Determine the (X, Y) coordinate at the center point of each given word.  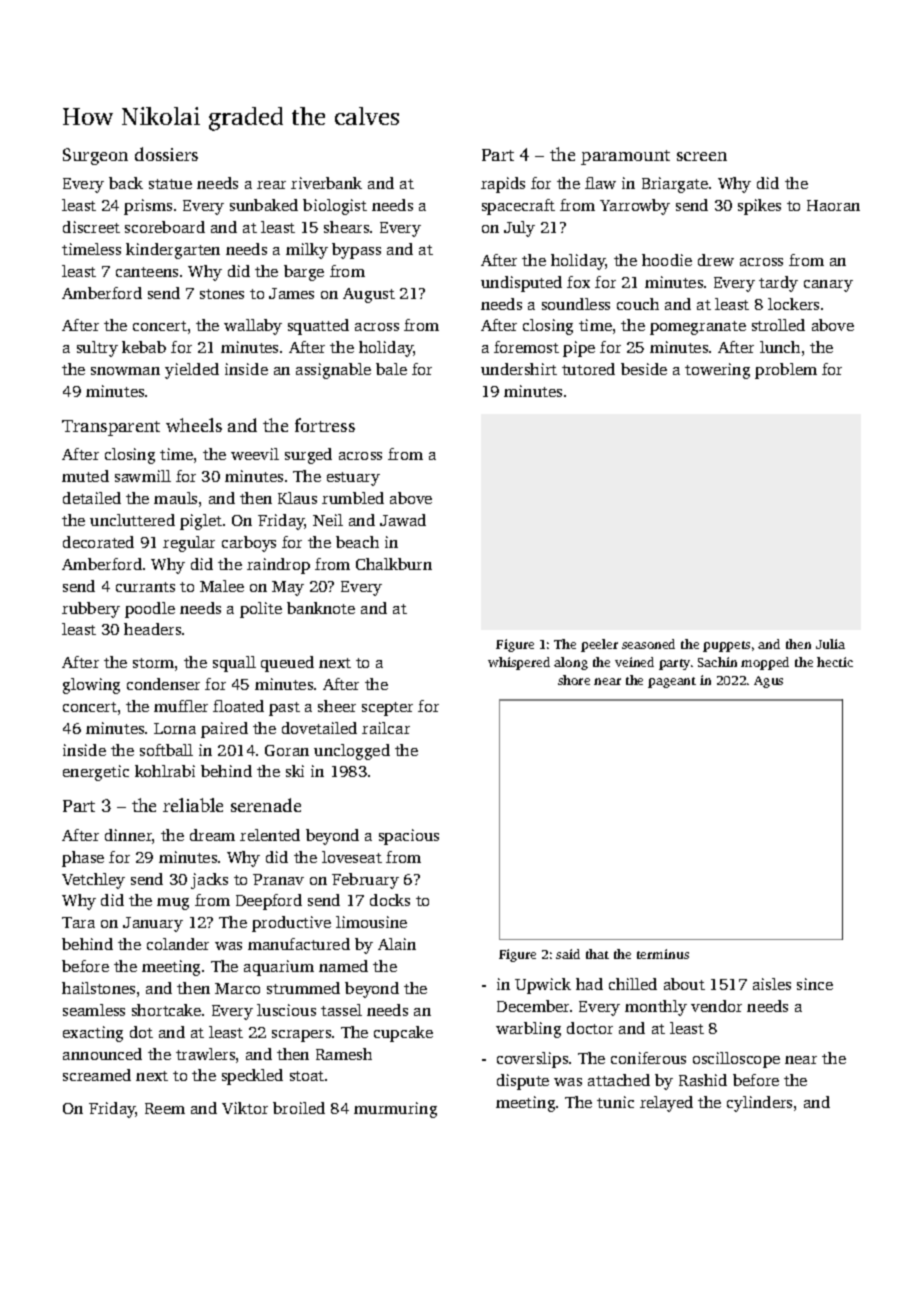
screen (702, 156)
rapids (503, 185)
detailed (92, 498)
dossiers (166, 154)
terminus (663, 954)
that (597, 954)
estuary (353, 479)
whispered (519, 663)
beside (644, 369)
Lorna (175, 728)
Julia (830, 644)
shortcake (166, 1010)
